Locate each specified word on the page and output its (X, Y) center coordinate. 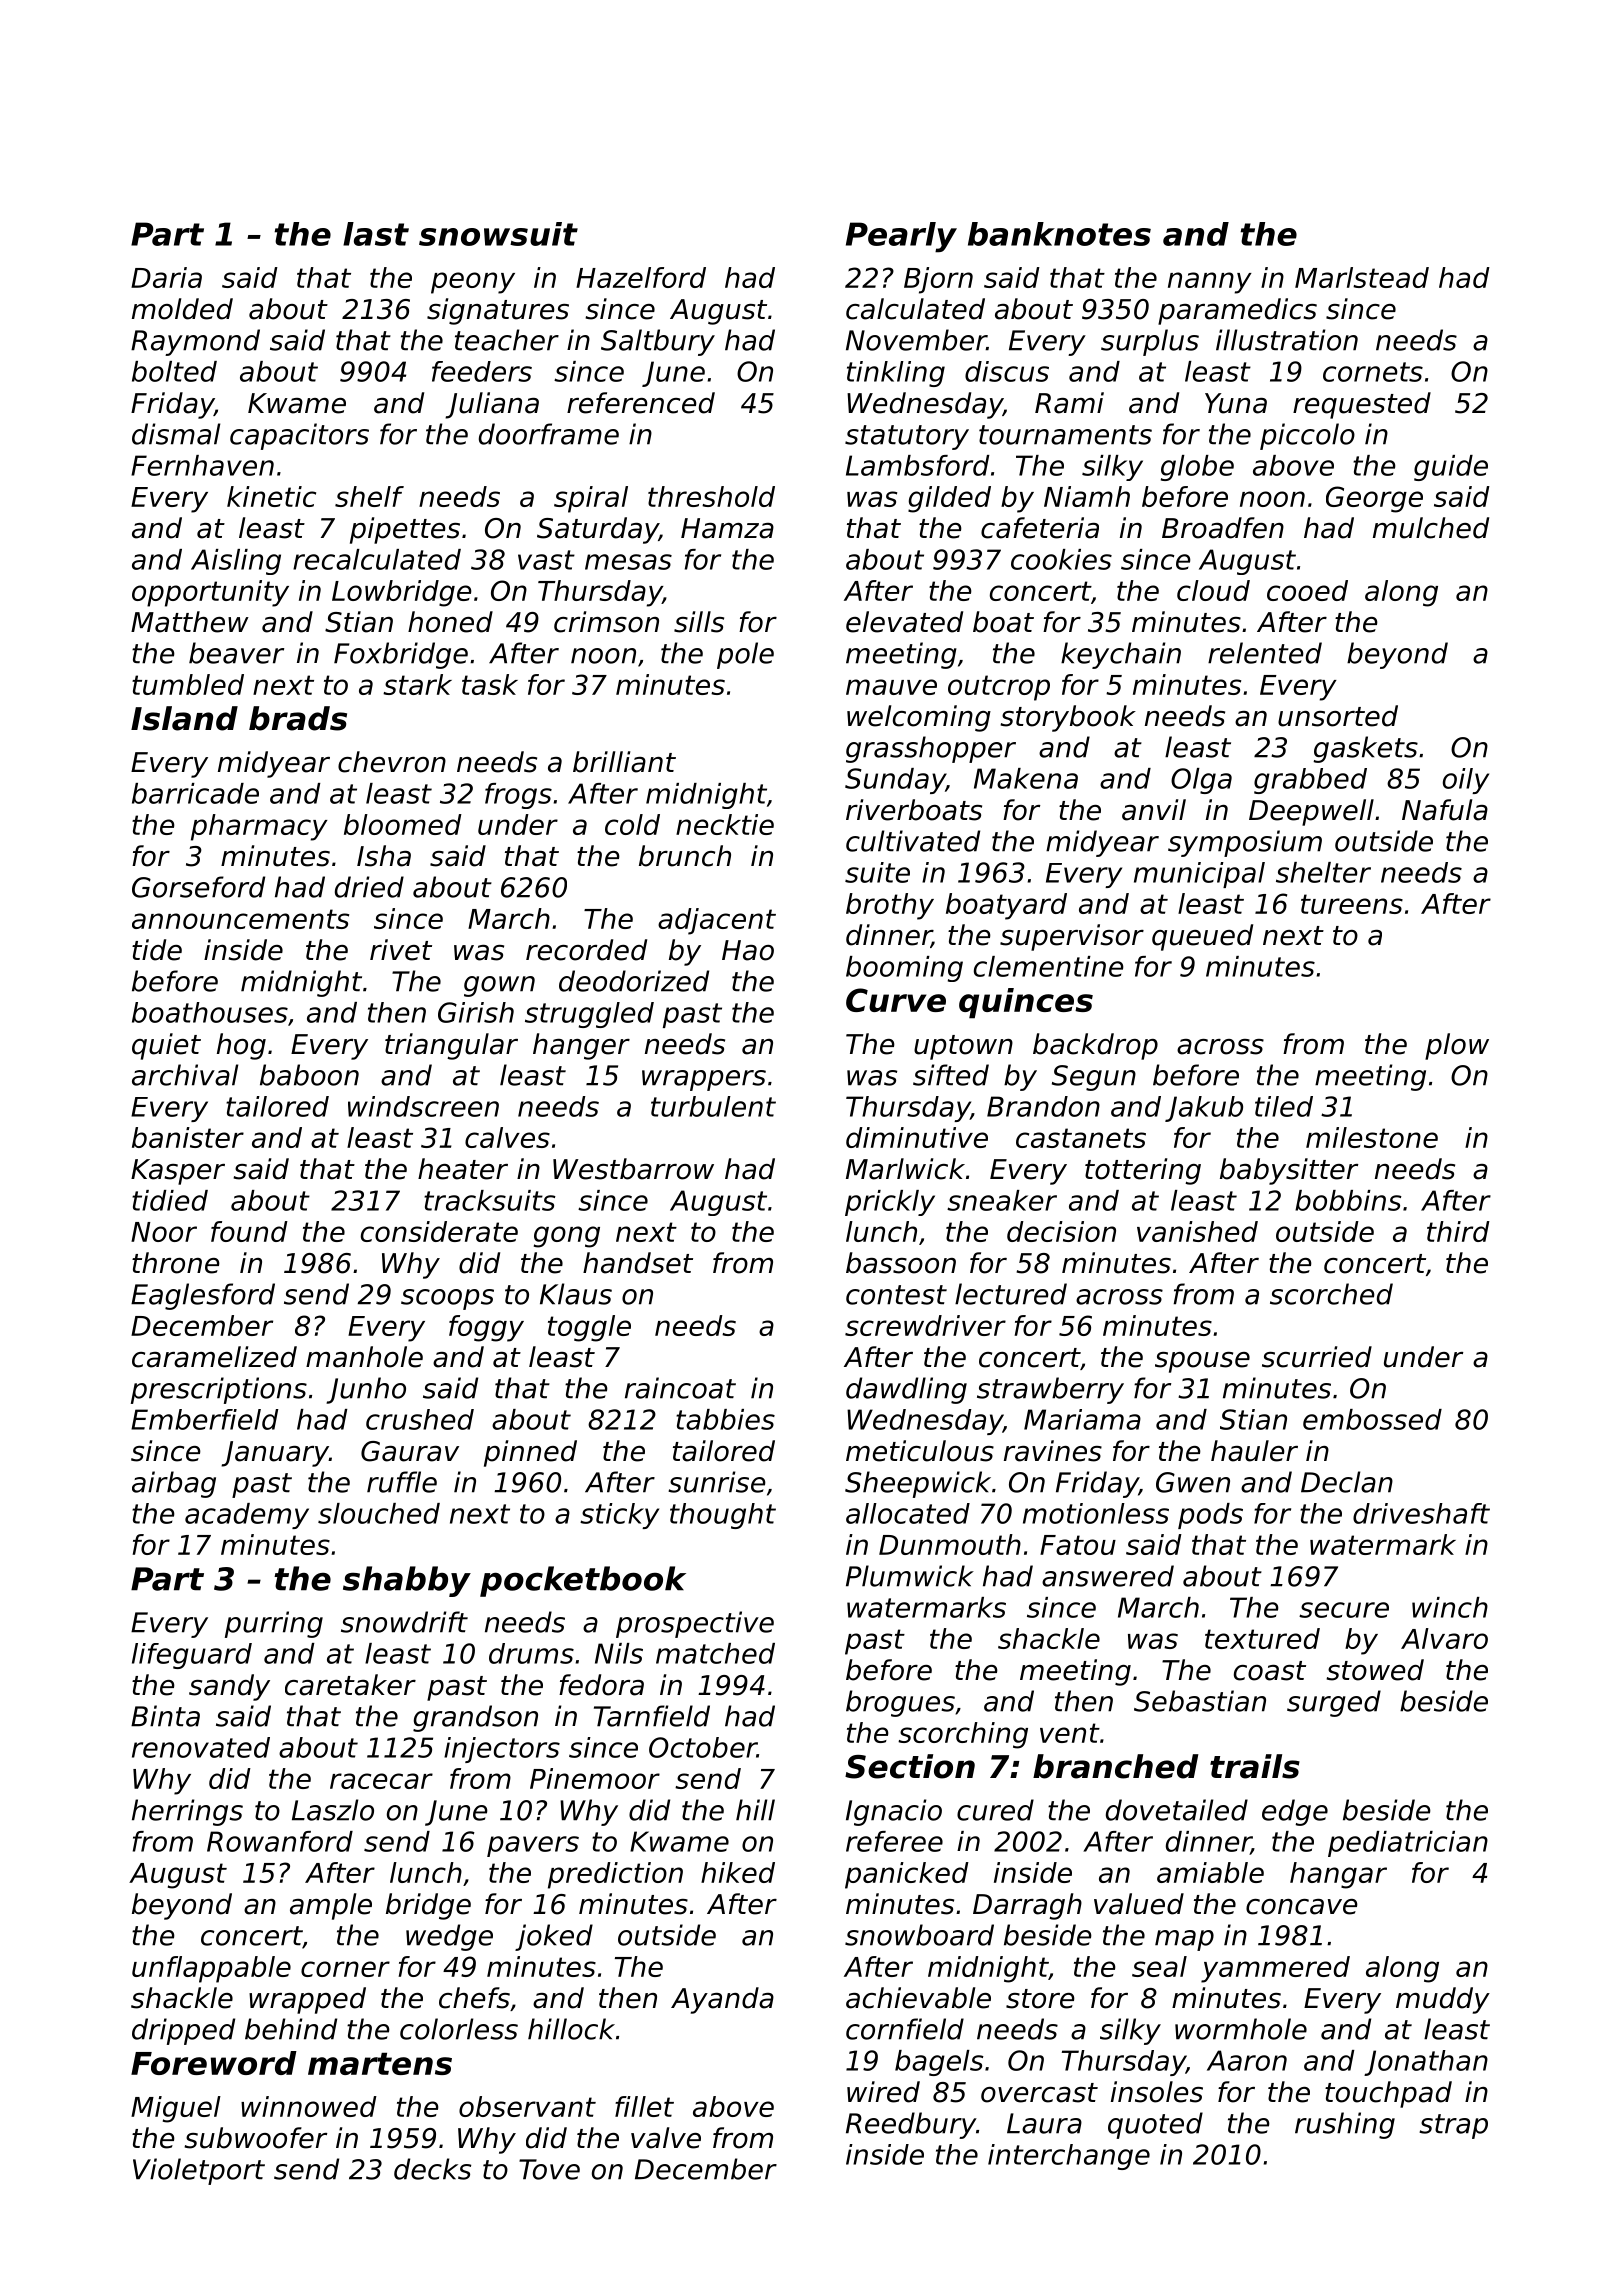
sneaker (1002, 1200)
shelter (1323, 872)
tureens (1352, 904)
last (376, 234)
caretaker (350, 1685)
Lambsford (918, 465)
